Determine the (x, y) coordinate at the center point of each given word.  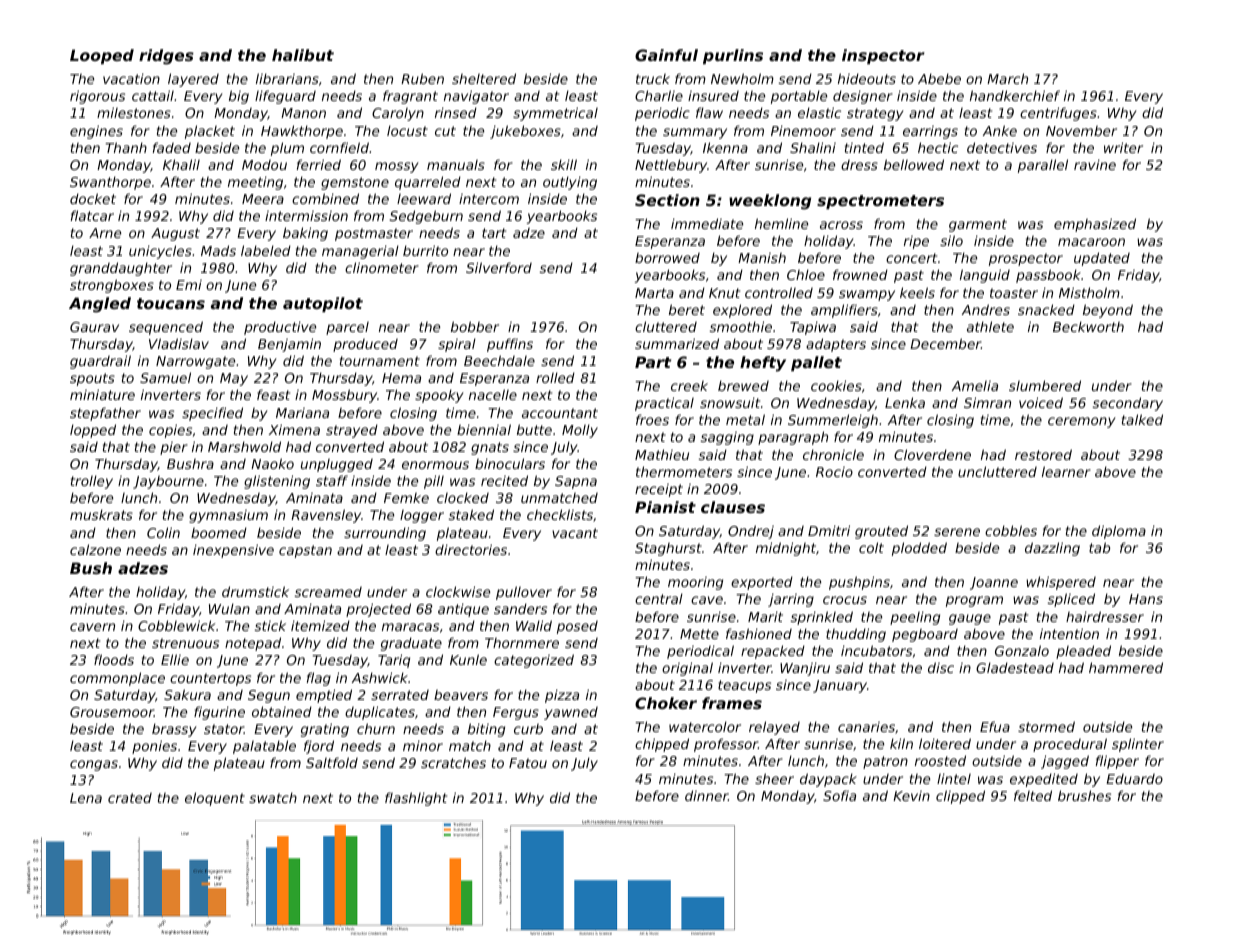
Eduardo (1134, 779)
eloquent (215, 799)
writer (1123, 147)
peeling (915, 618)
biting (486, 730)
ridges (166, 57)
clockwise (458, 591)
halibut (303, 55)
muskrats (101, 514)
